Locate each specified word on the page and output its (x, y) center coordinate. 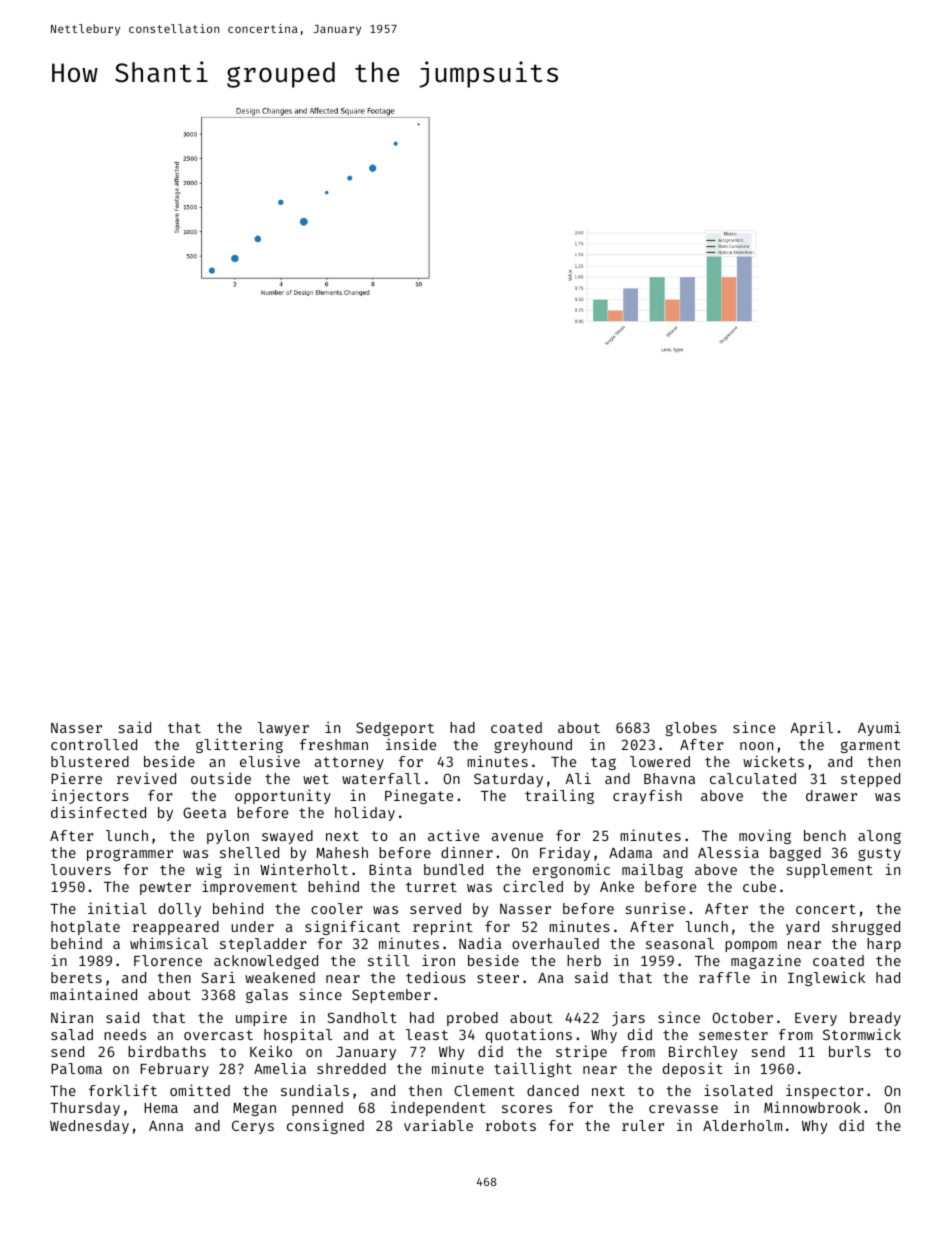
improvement (249, 887)
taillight (533, 1069)
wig (209, 870)
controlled (94, 744)
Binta (390, 869)
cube (759, 886)
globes (691, 729)
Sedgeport (395, 729)
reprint (443, 927)
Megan (254, 1109)
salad (72, 1034)
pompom (751, 946)
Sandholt (362, 1017)
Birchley (703, 1052)
